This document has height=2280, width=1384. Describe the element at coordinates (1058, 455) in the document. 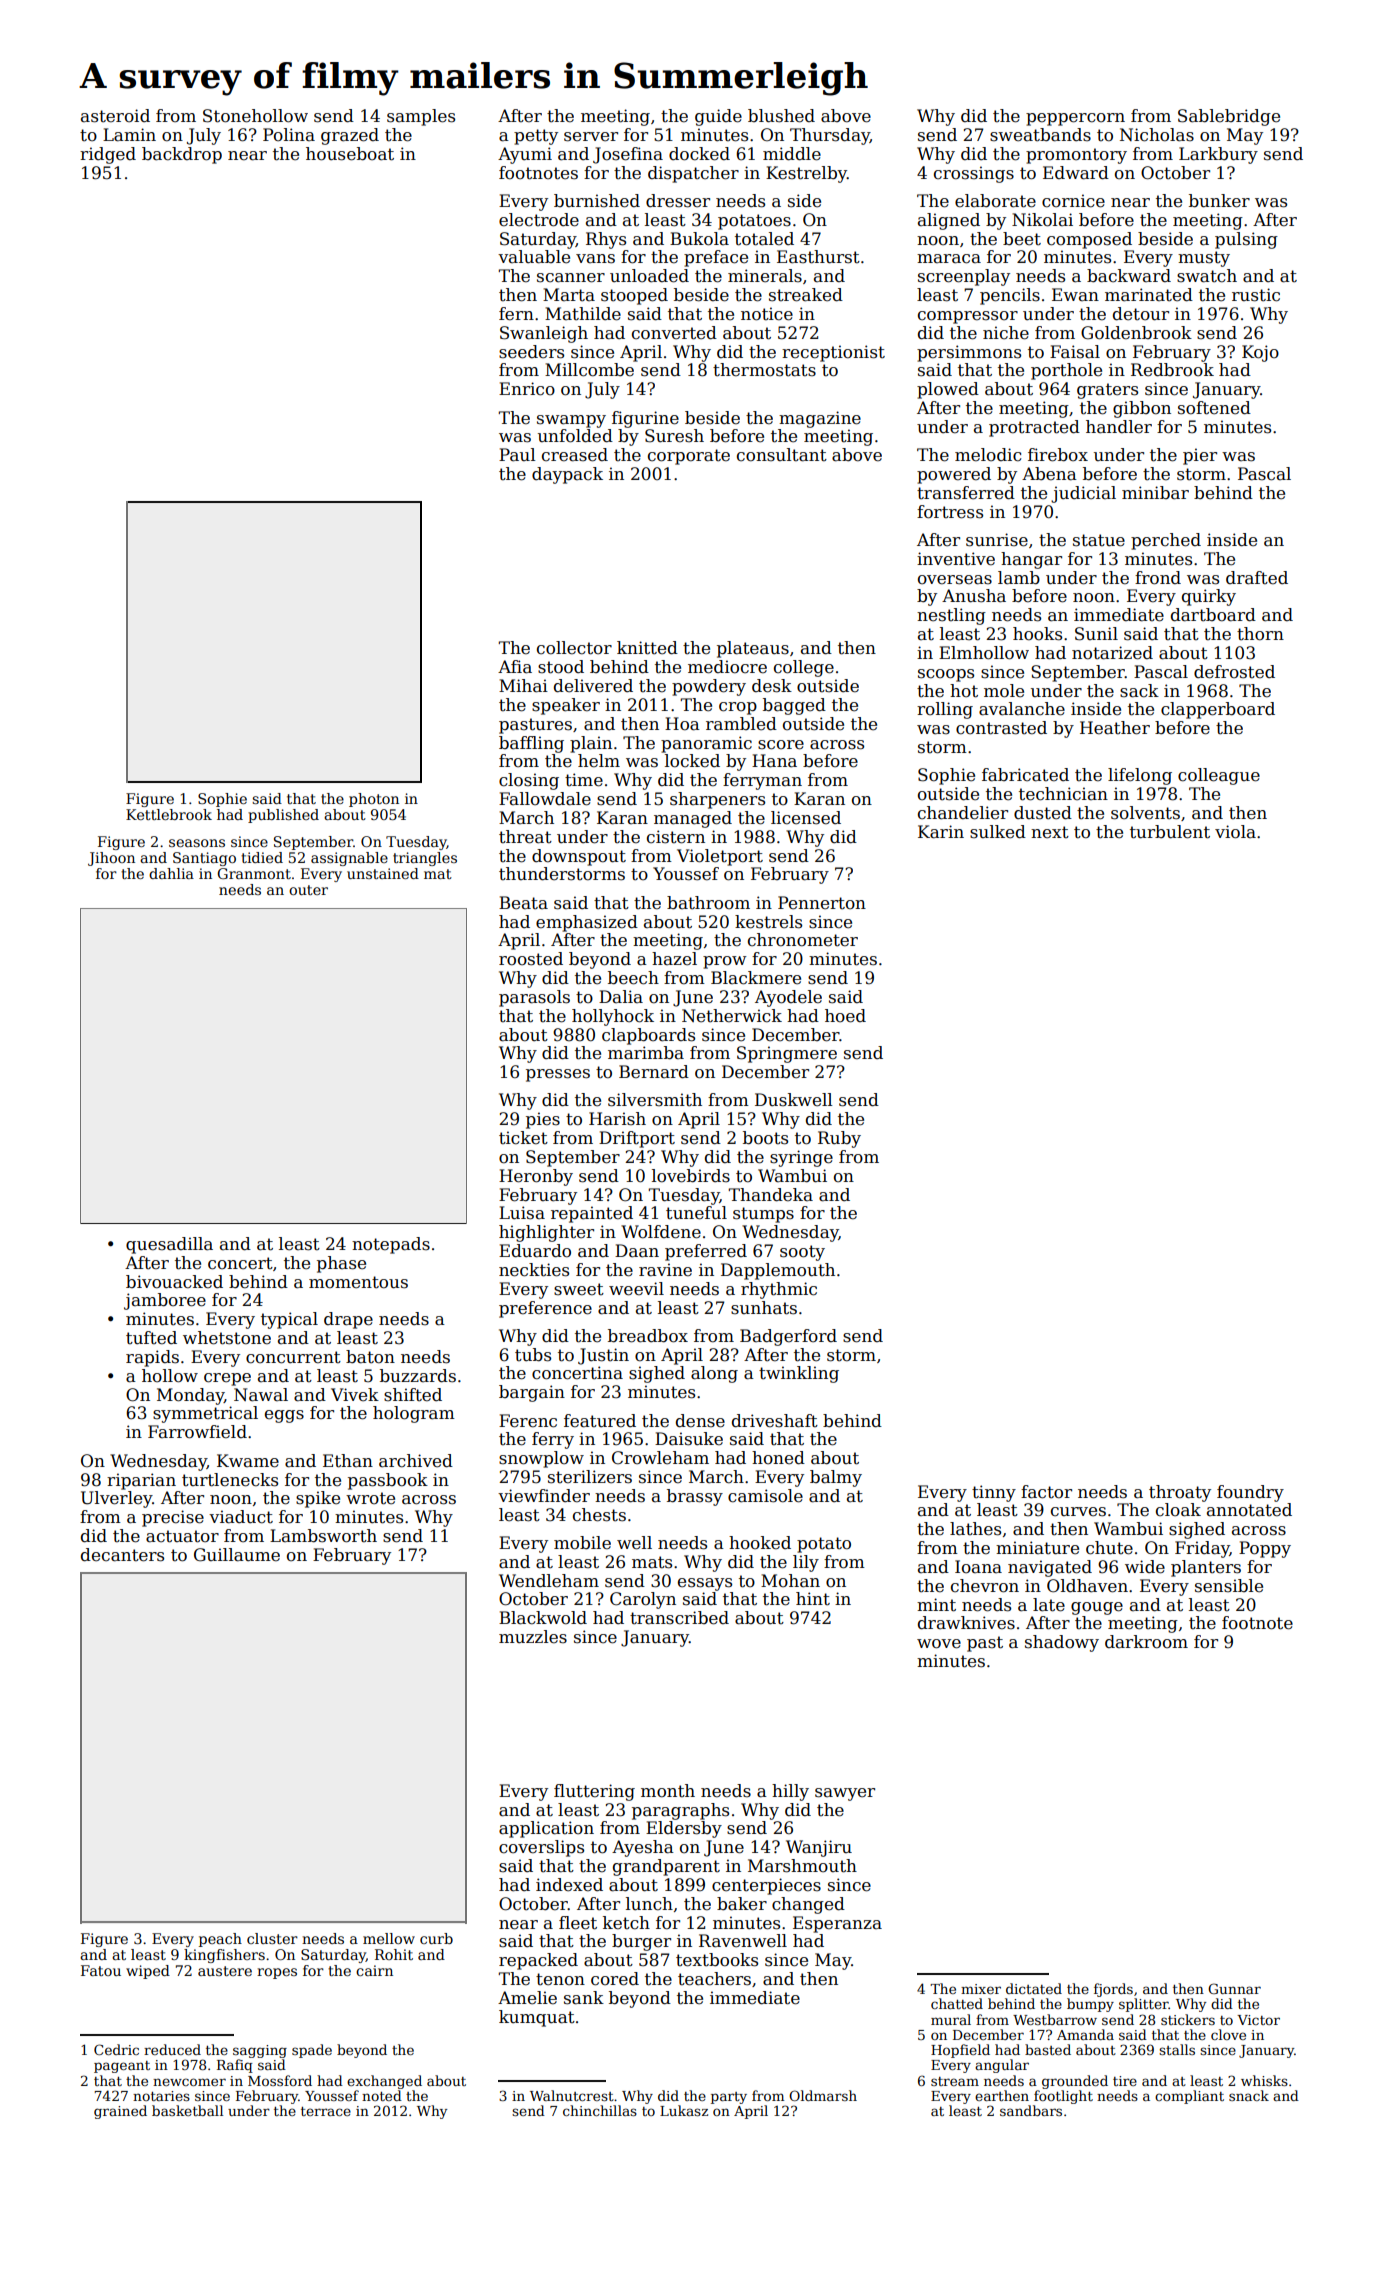

I see `firebox` at that location.
